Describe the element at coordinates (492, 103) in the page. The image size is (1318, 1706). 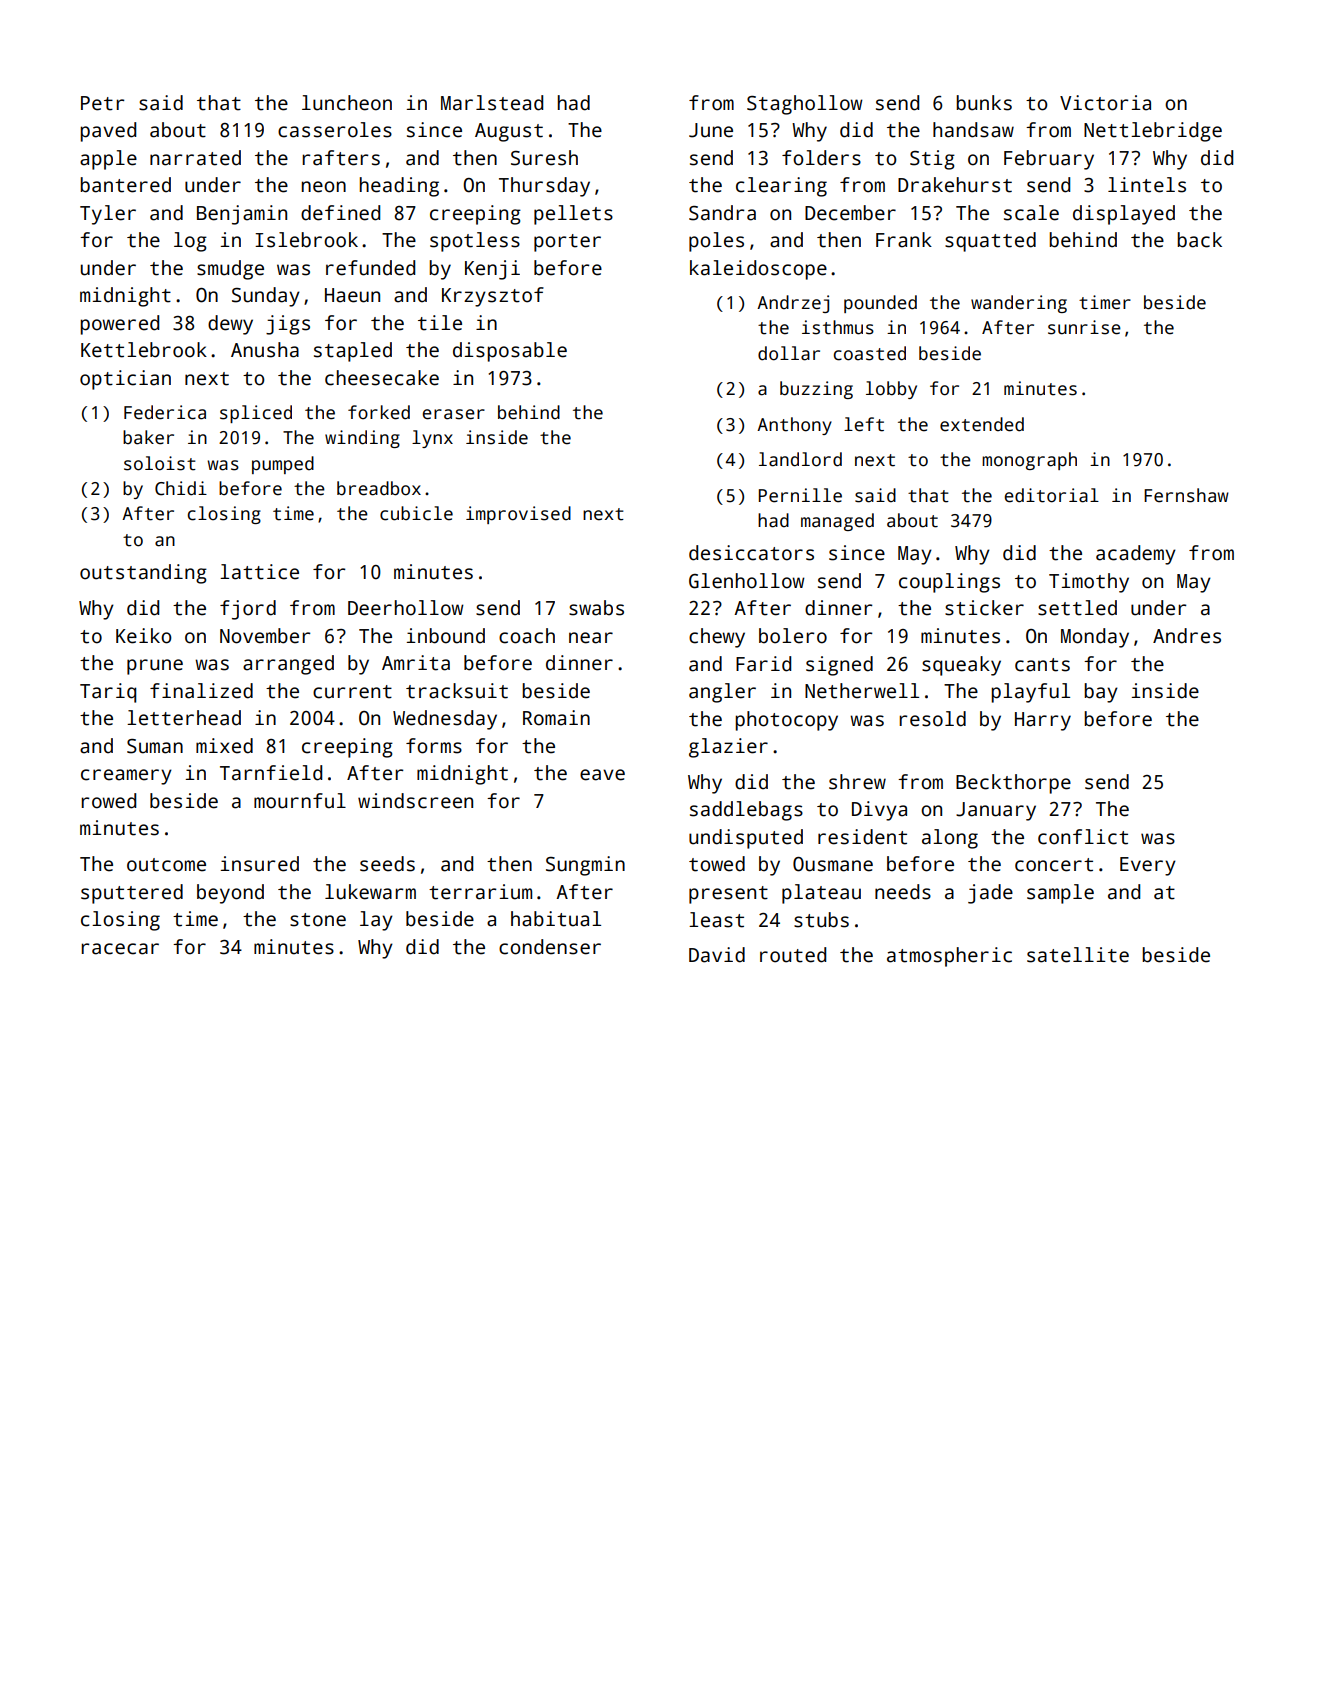
I see `Marlstead` at that location.
